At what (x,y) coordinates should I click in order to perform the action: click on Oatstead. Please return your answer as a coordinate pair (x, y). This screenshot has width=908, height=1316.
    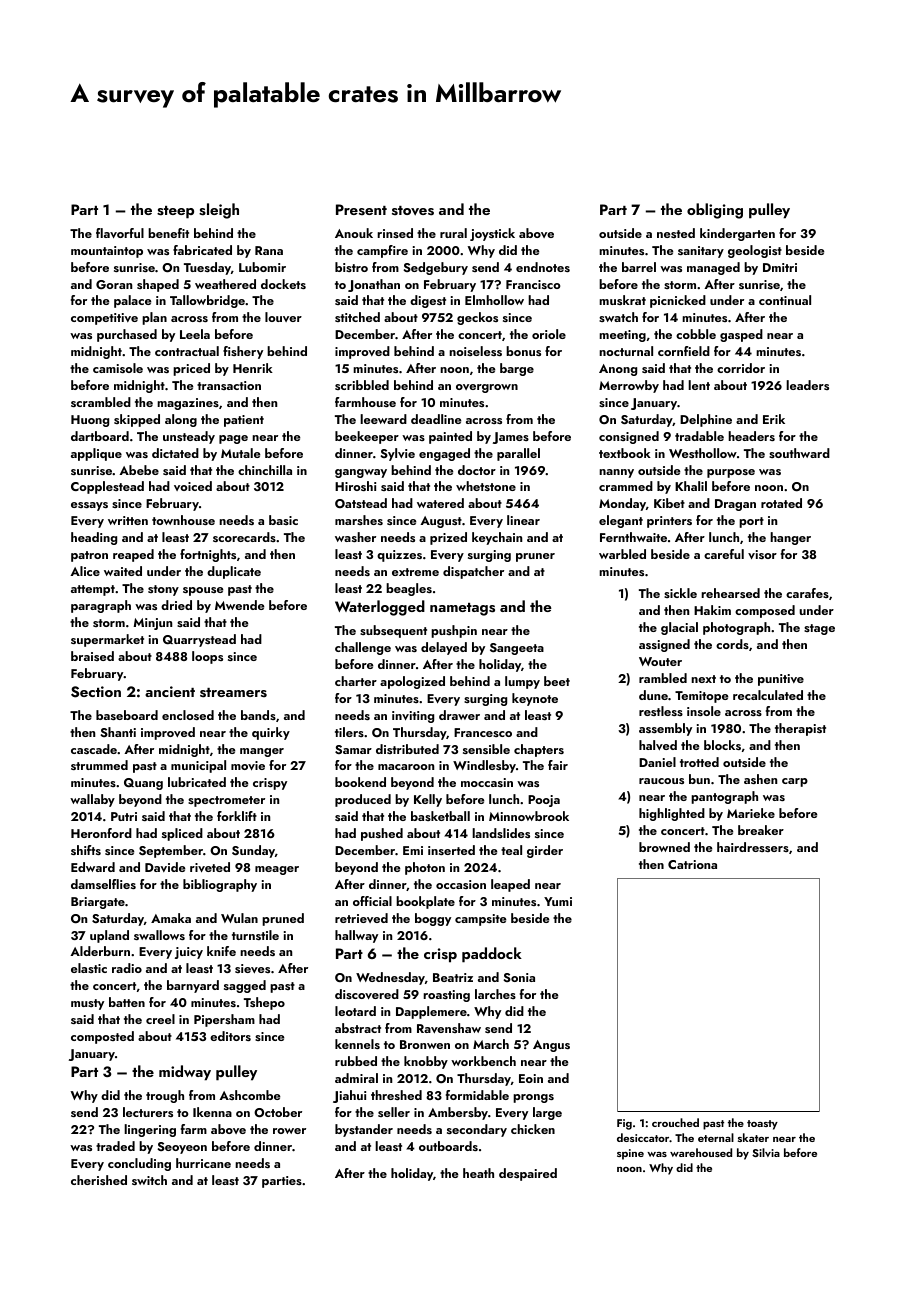
    Looking at the image, I should click on (361, 503).
